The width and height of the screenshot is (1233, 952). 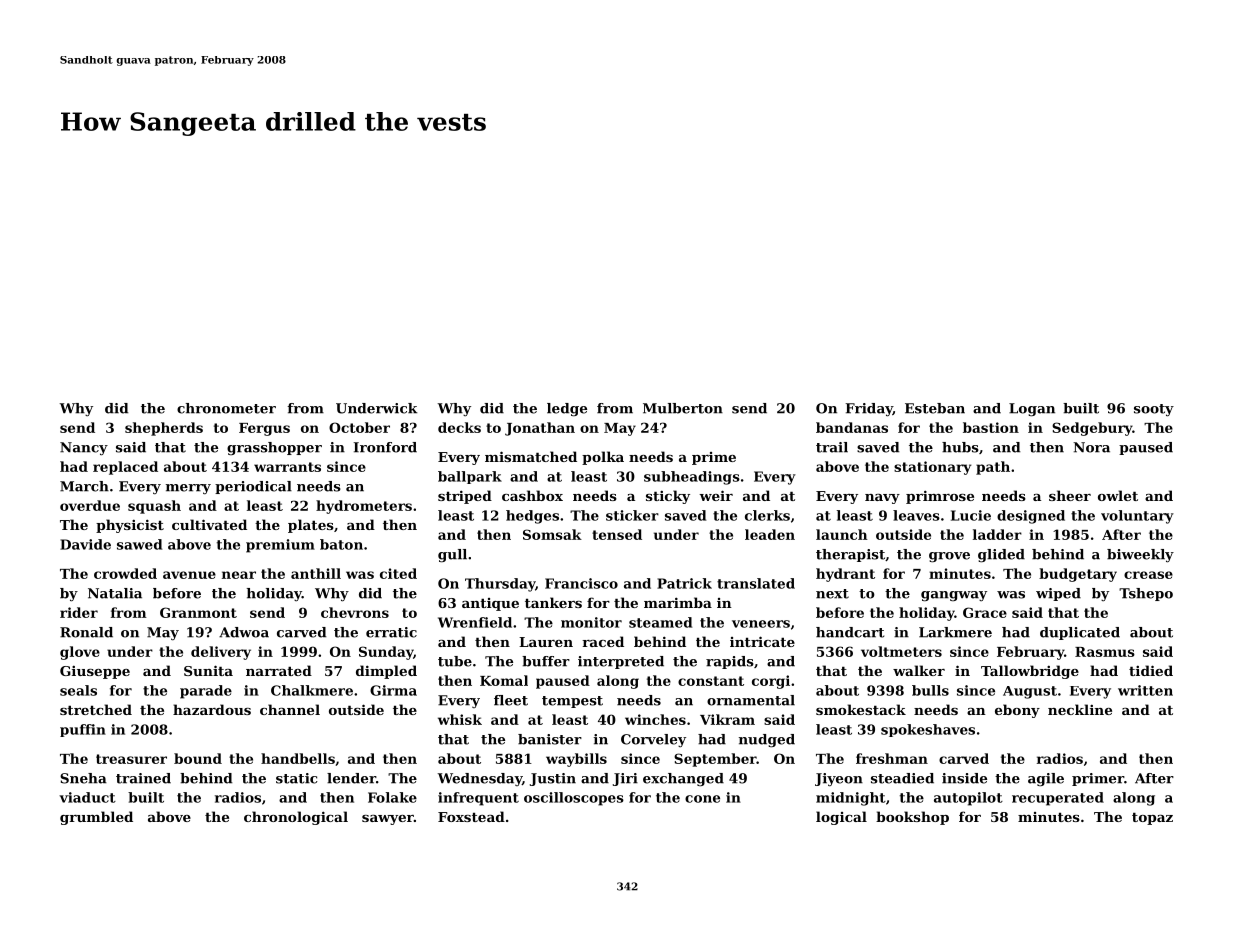 What do you see at coordinates (226, 408) in the screenshot?
I see `chronometer` at bounding box center [226, 408].
